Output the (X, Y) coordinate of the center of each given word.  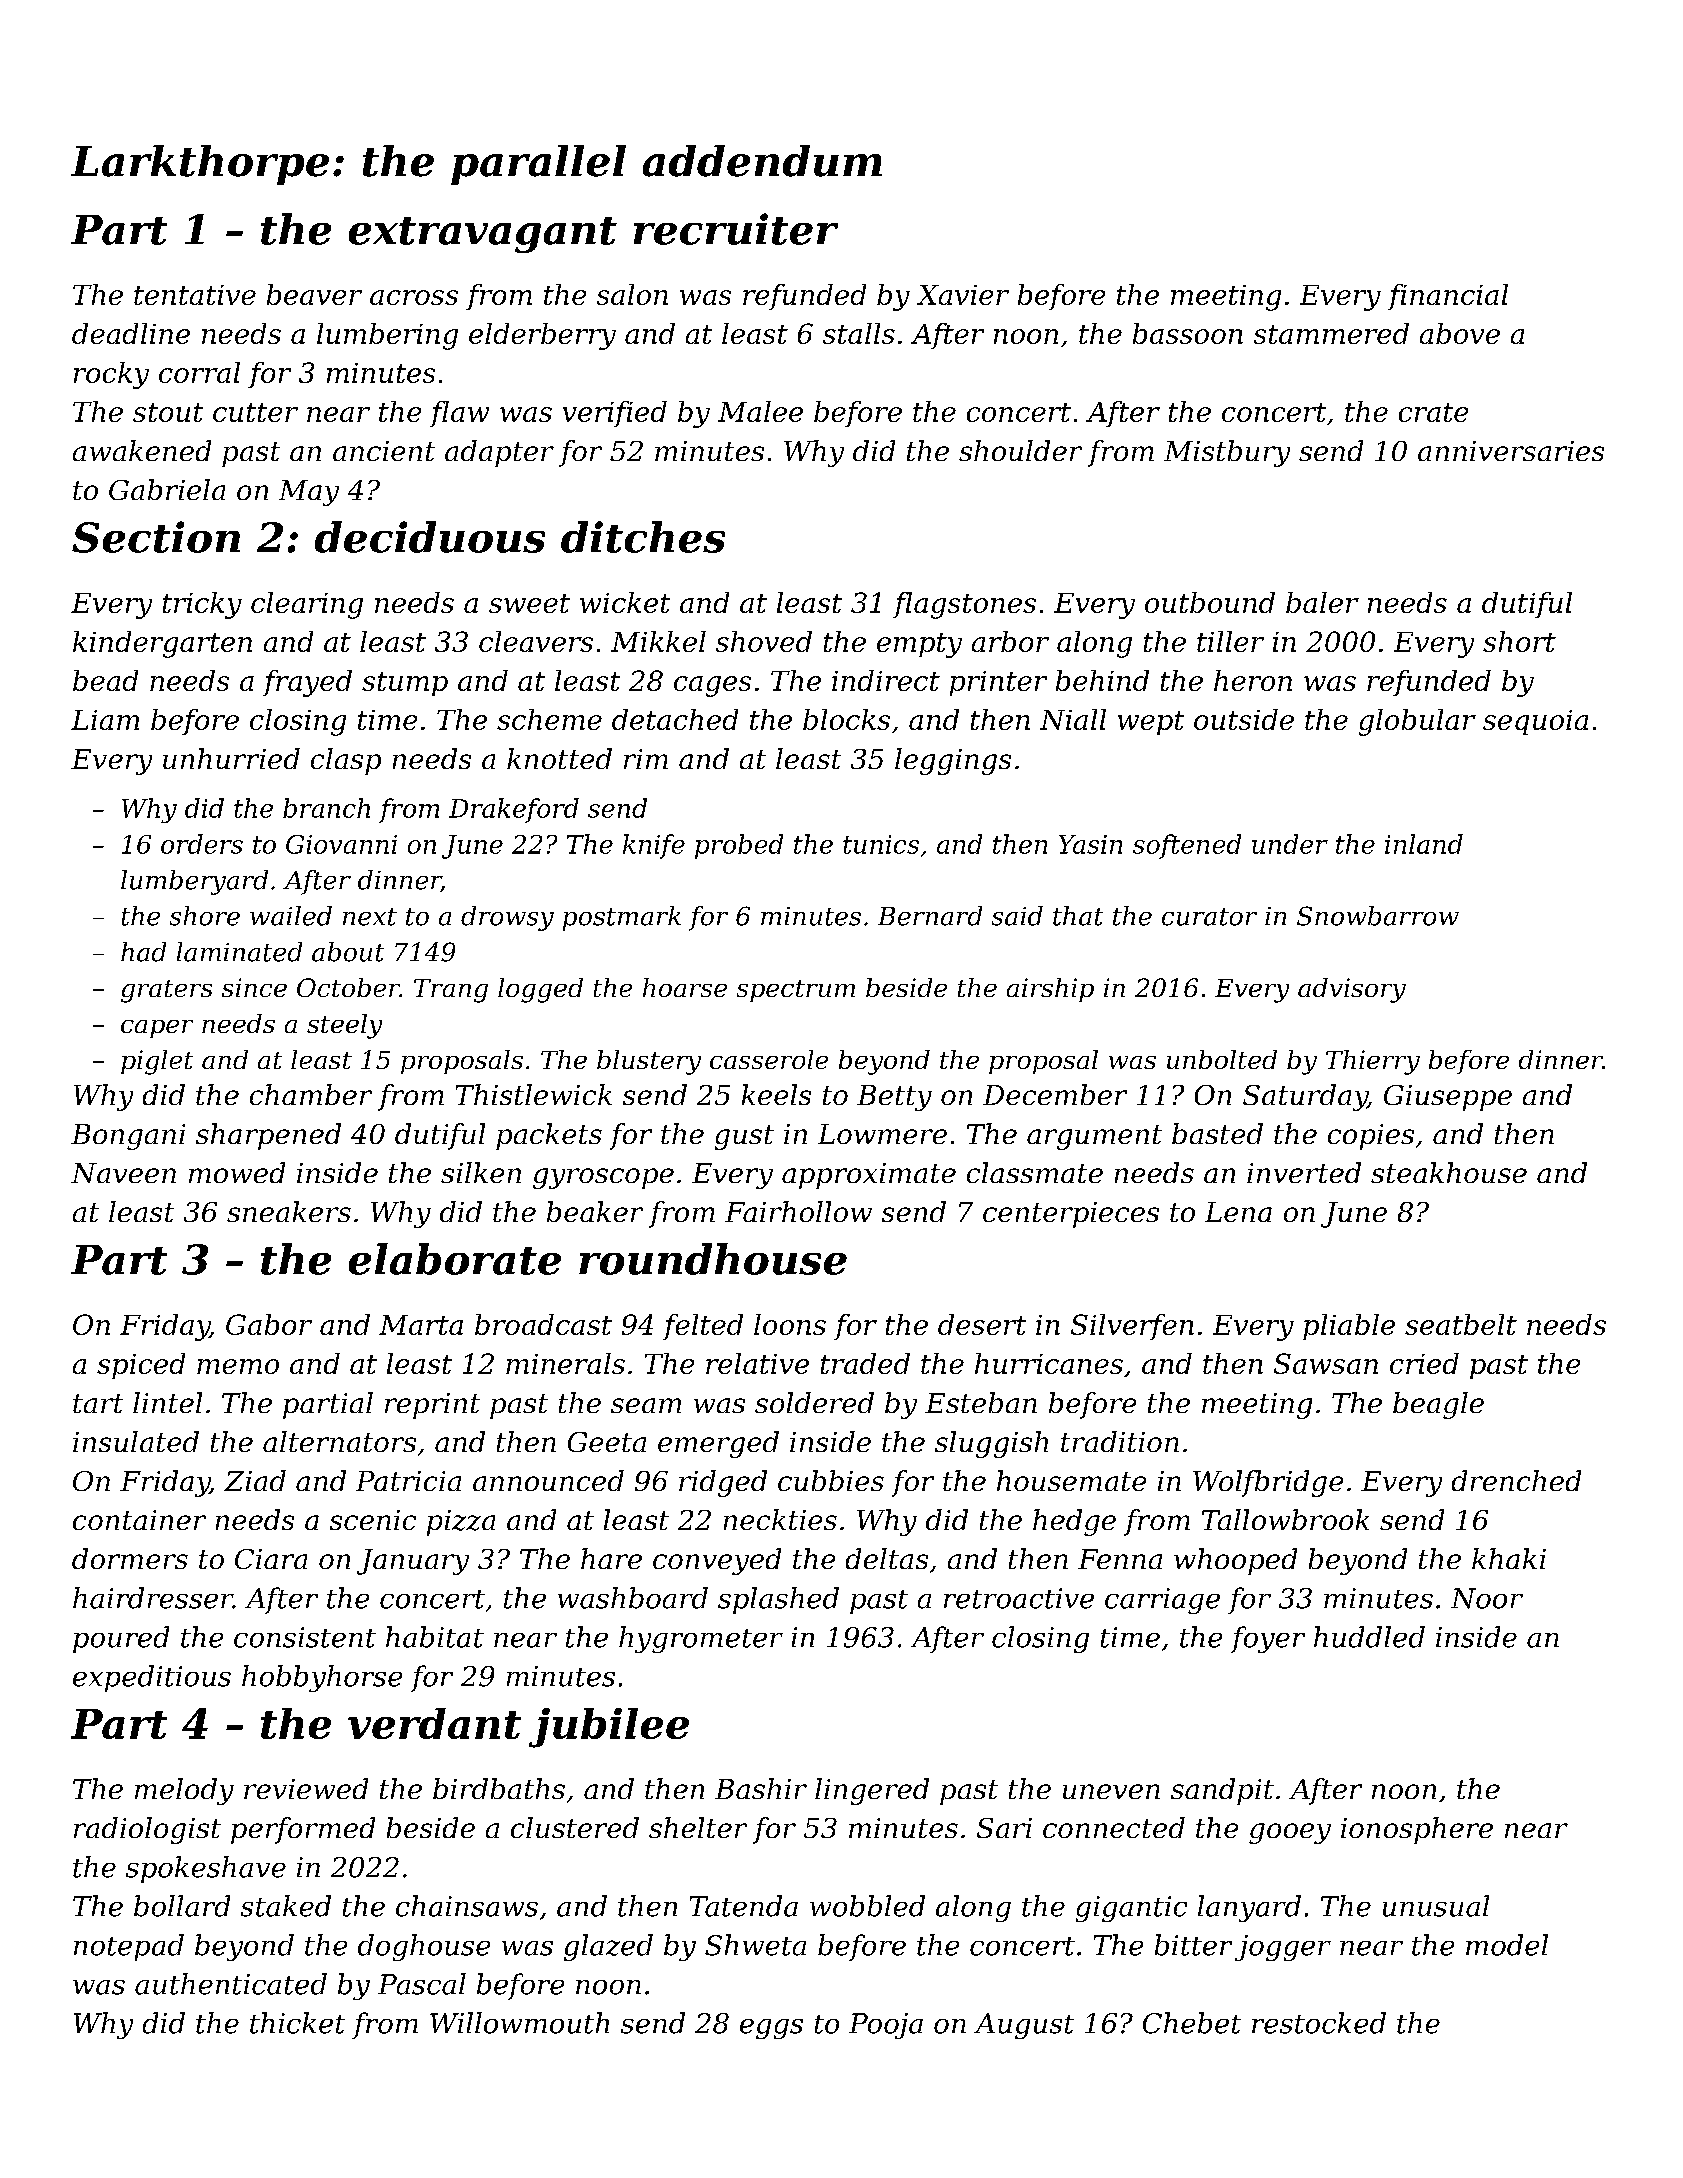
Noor (1487, 1598)
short (1519, 641)
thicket (297, 2023)
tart (98, 1403)
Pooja (886, 2026)
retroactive (1019, 1598)
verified (615, 414)
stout (168, 412)
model (1507, 1945)
